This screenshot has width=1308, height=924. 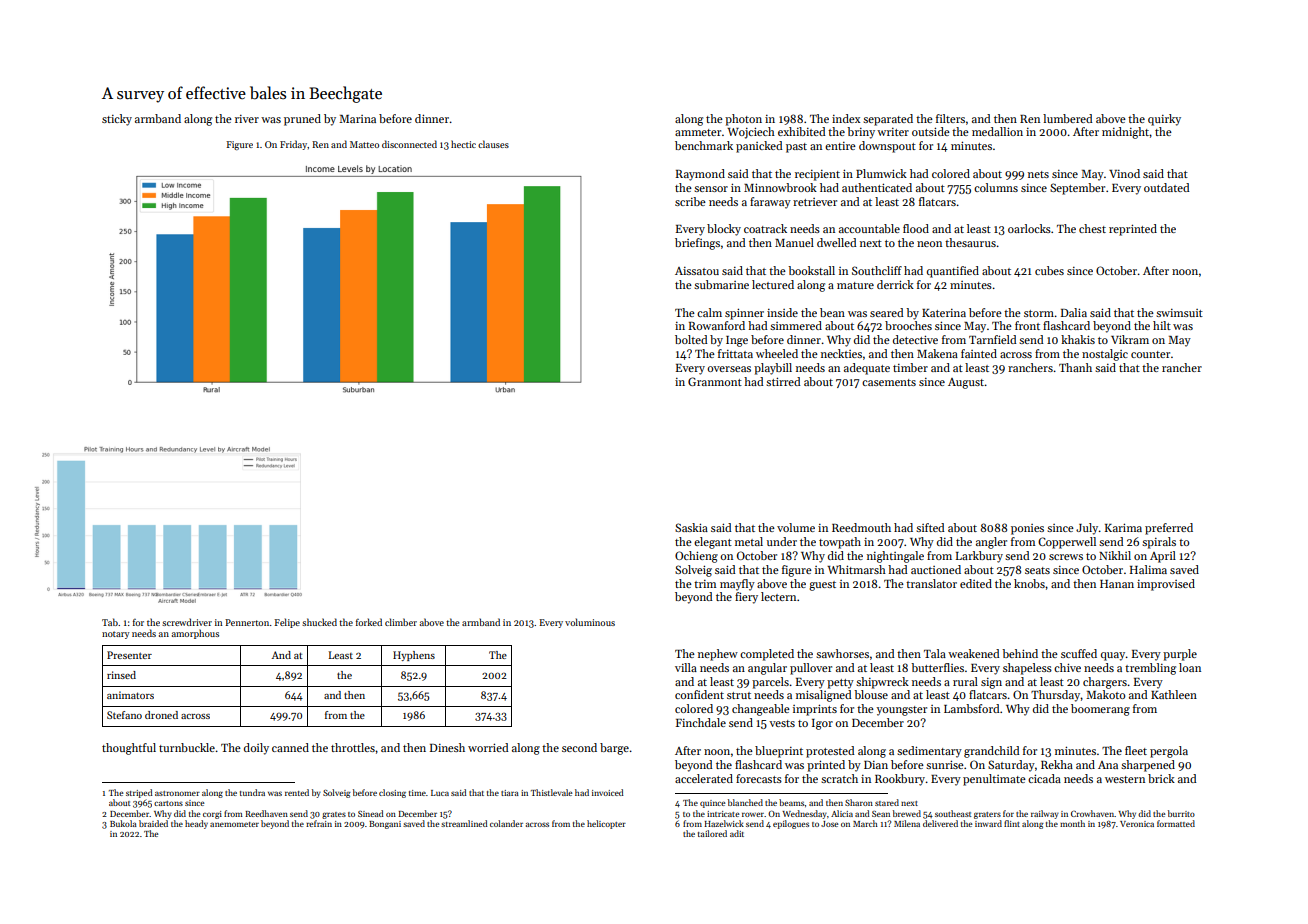 What do you see at coordinates (697, 271) in the screenshot?
I see `Aissatou` at bounding box center [697, 271].
